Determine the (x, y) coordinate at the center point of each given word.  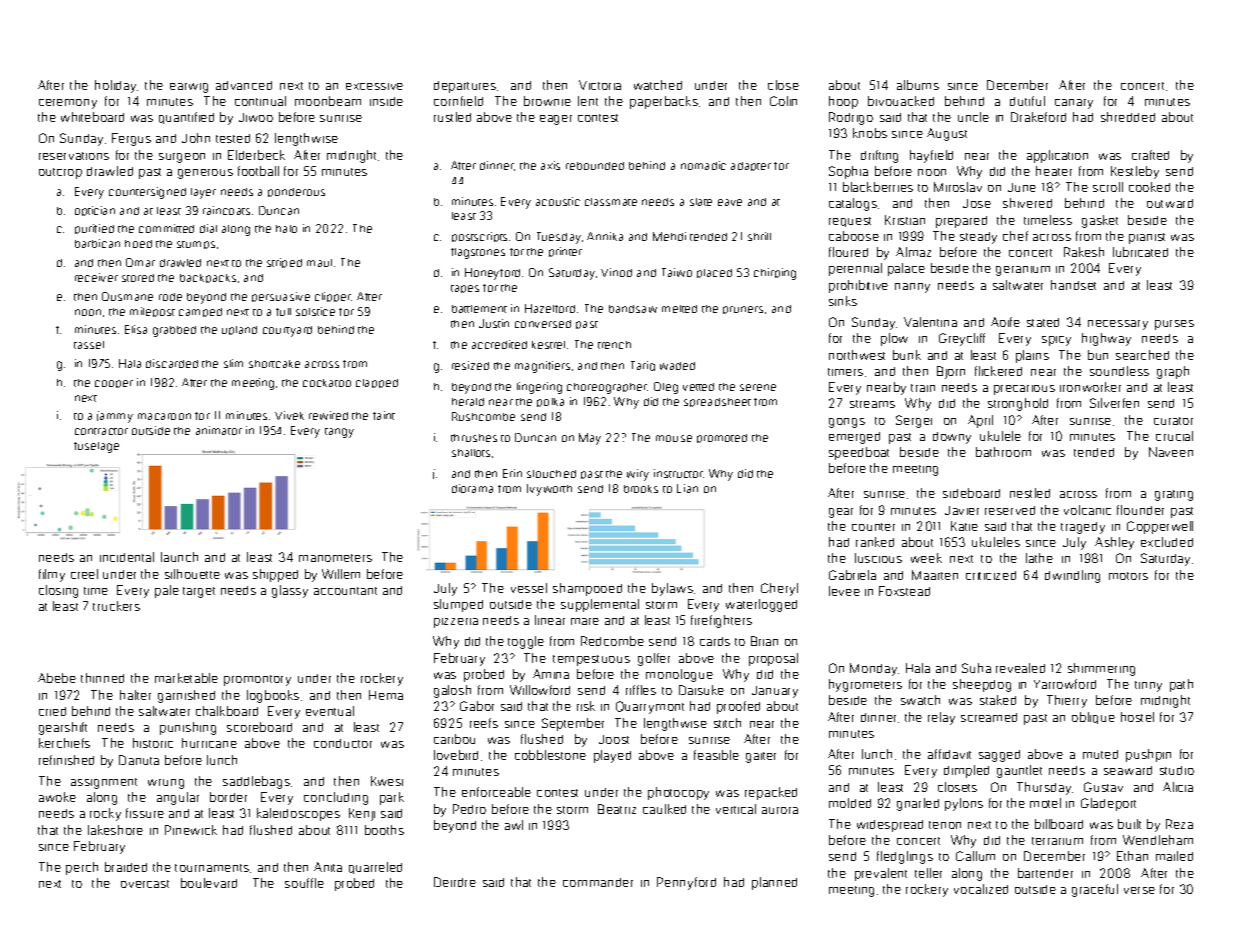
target (199, 592)
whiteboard (92, 117)
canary (1074, 104)
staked (998, 700)
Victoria (600, 85)
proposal (773, 659)
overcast (145, 884)
